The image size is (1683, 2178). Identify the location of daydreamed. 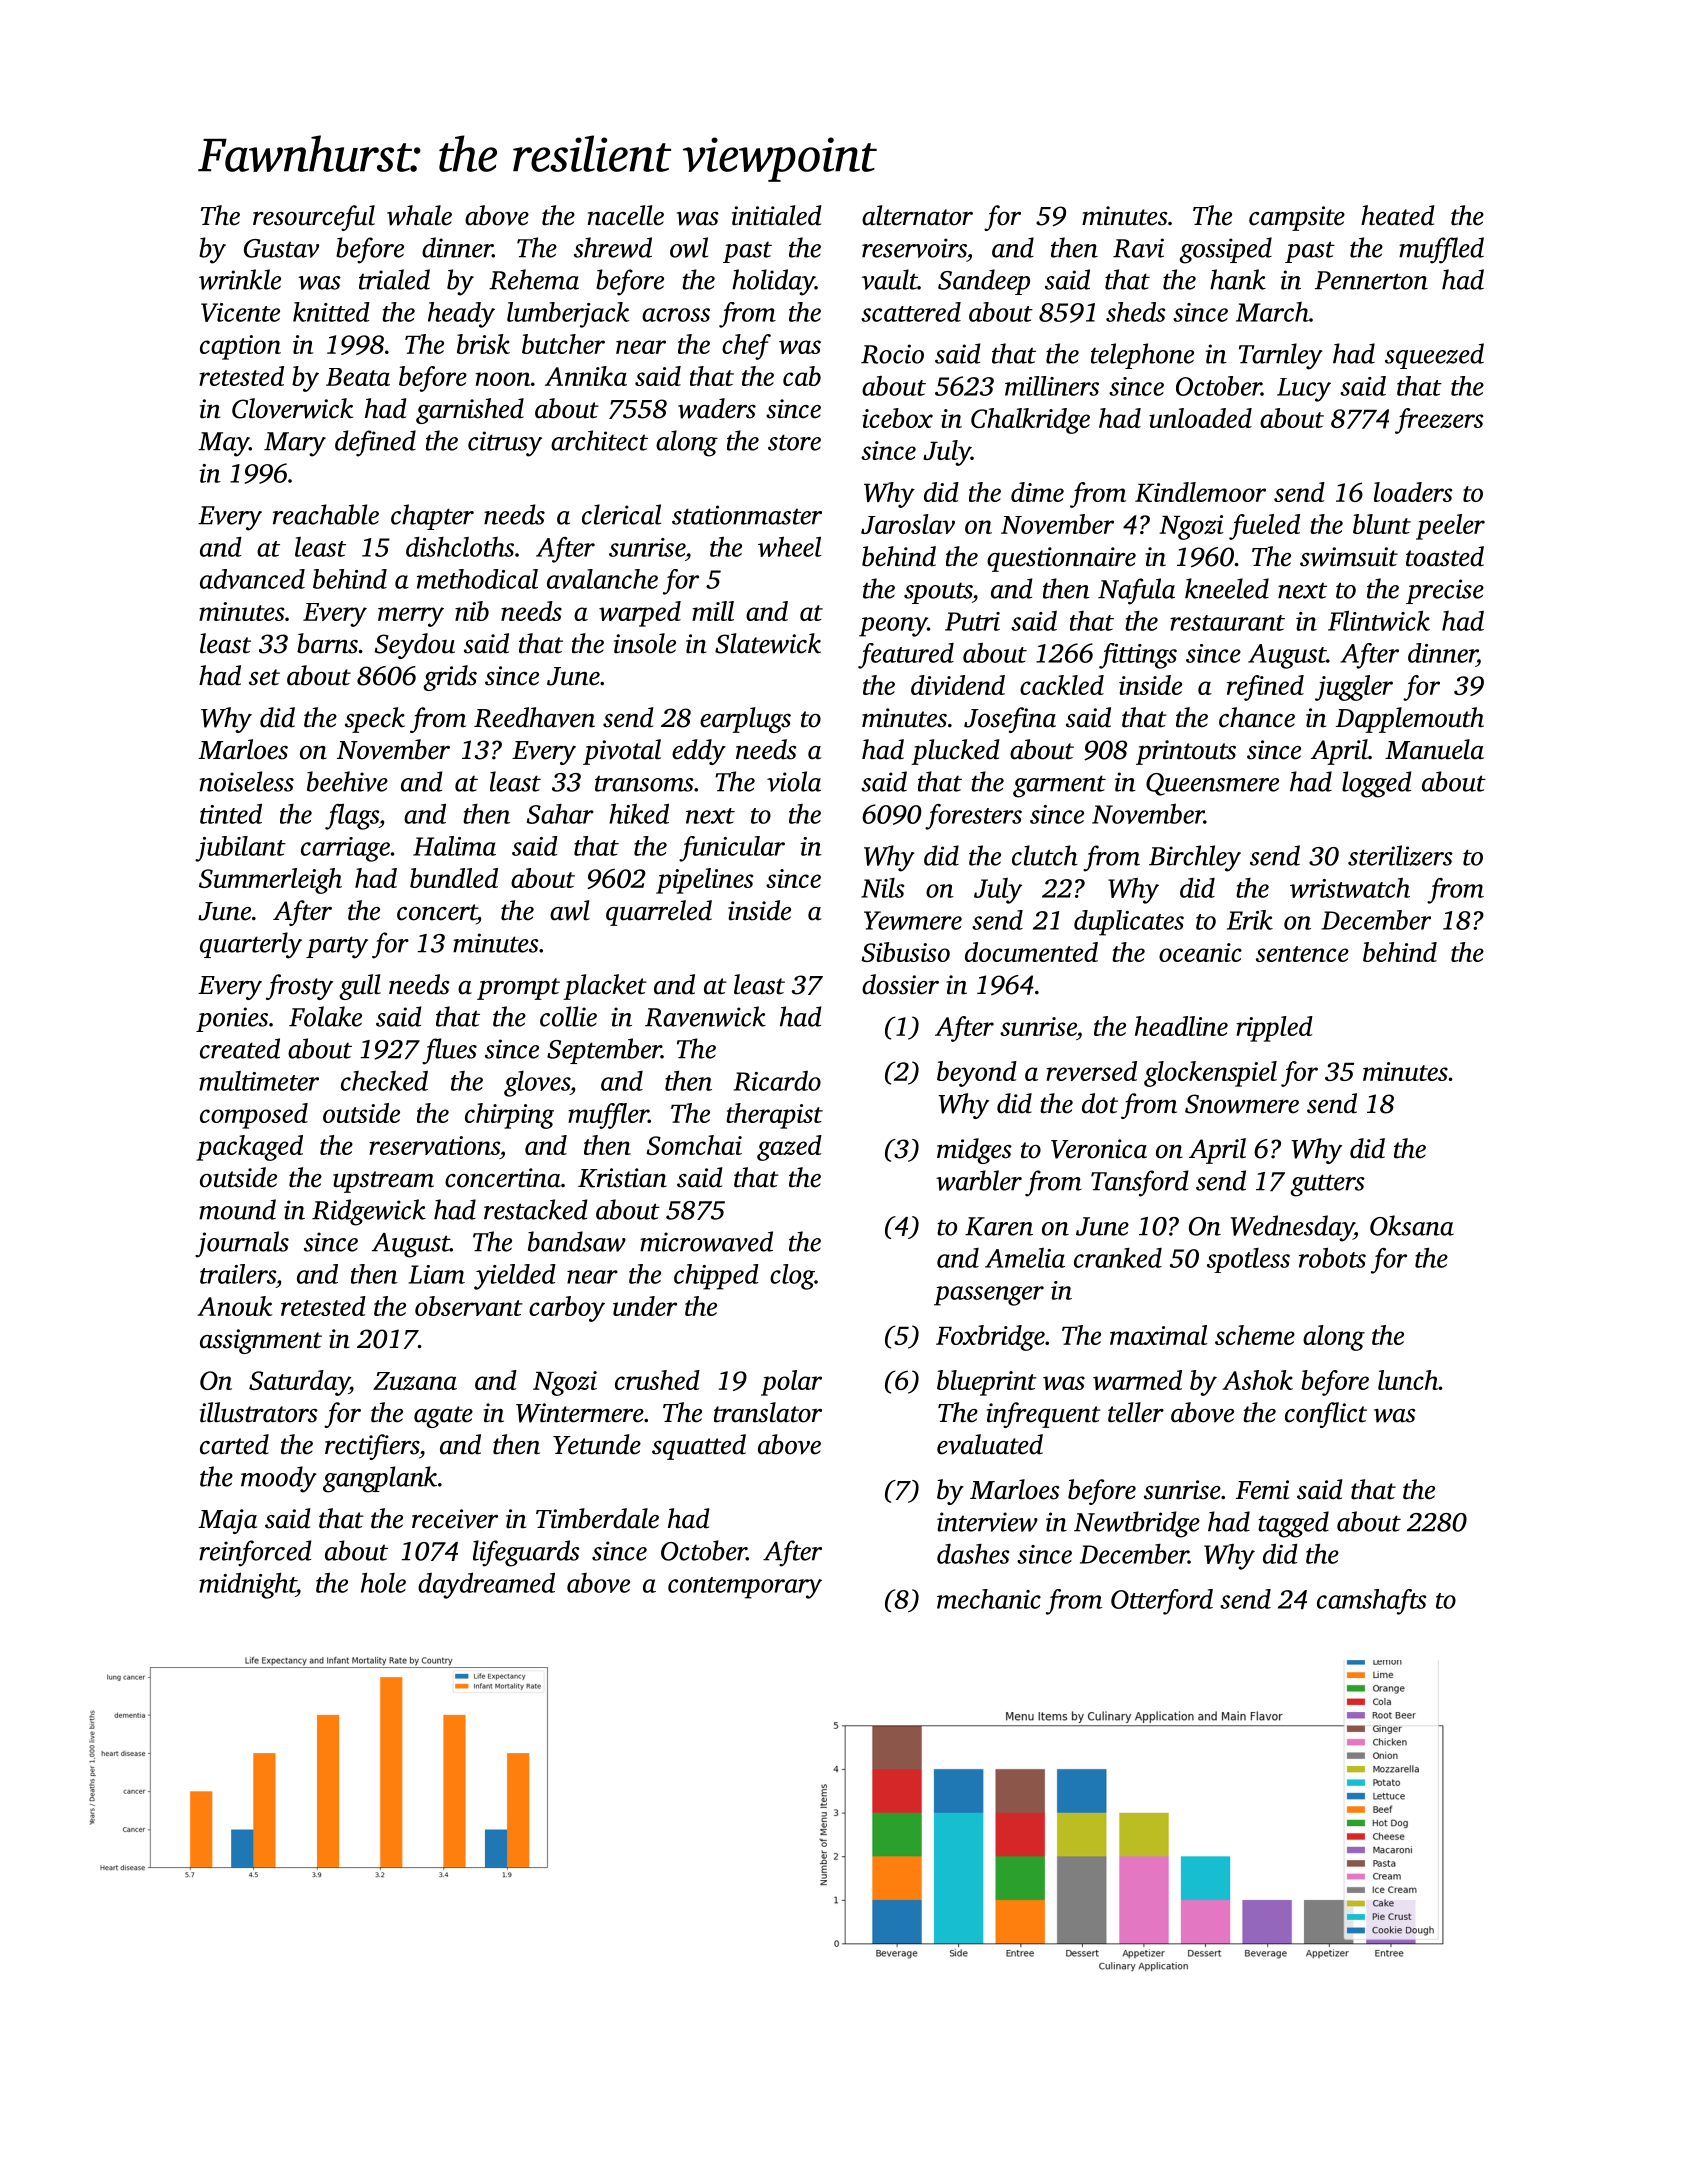
(486, 1586).
